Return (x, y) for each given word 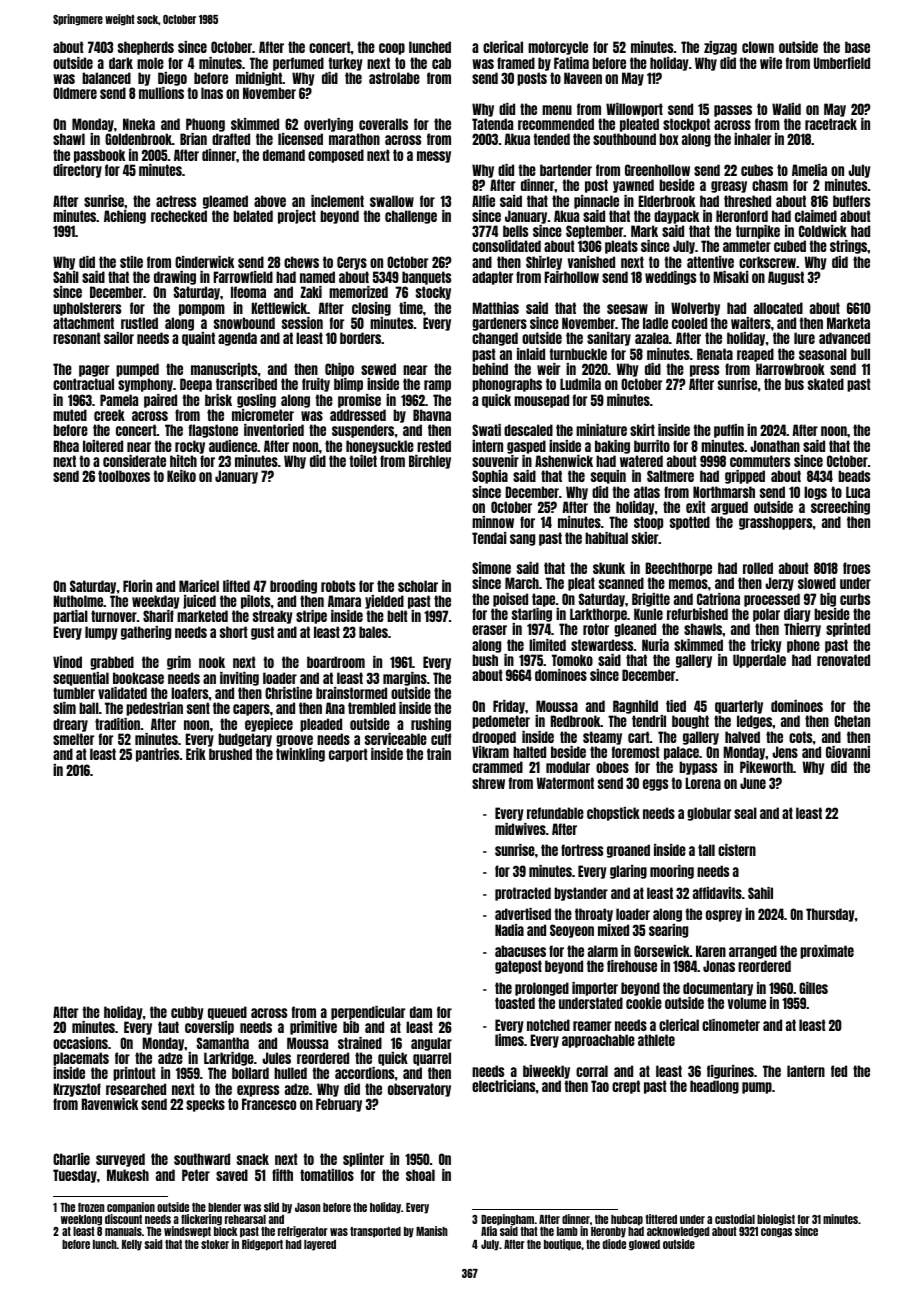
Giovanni (848, 752)
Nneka (139, 124)
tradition (117, 724)
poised (510, 600)
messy (434, 157)
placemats (81, 1059)
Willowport (634, 110)
